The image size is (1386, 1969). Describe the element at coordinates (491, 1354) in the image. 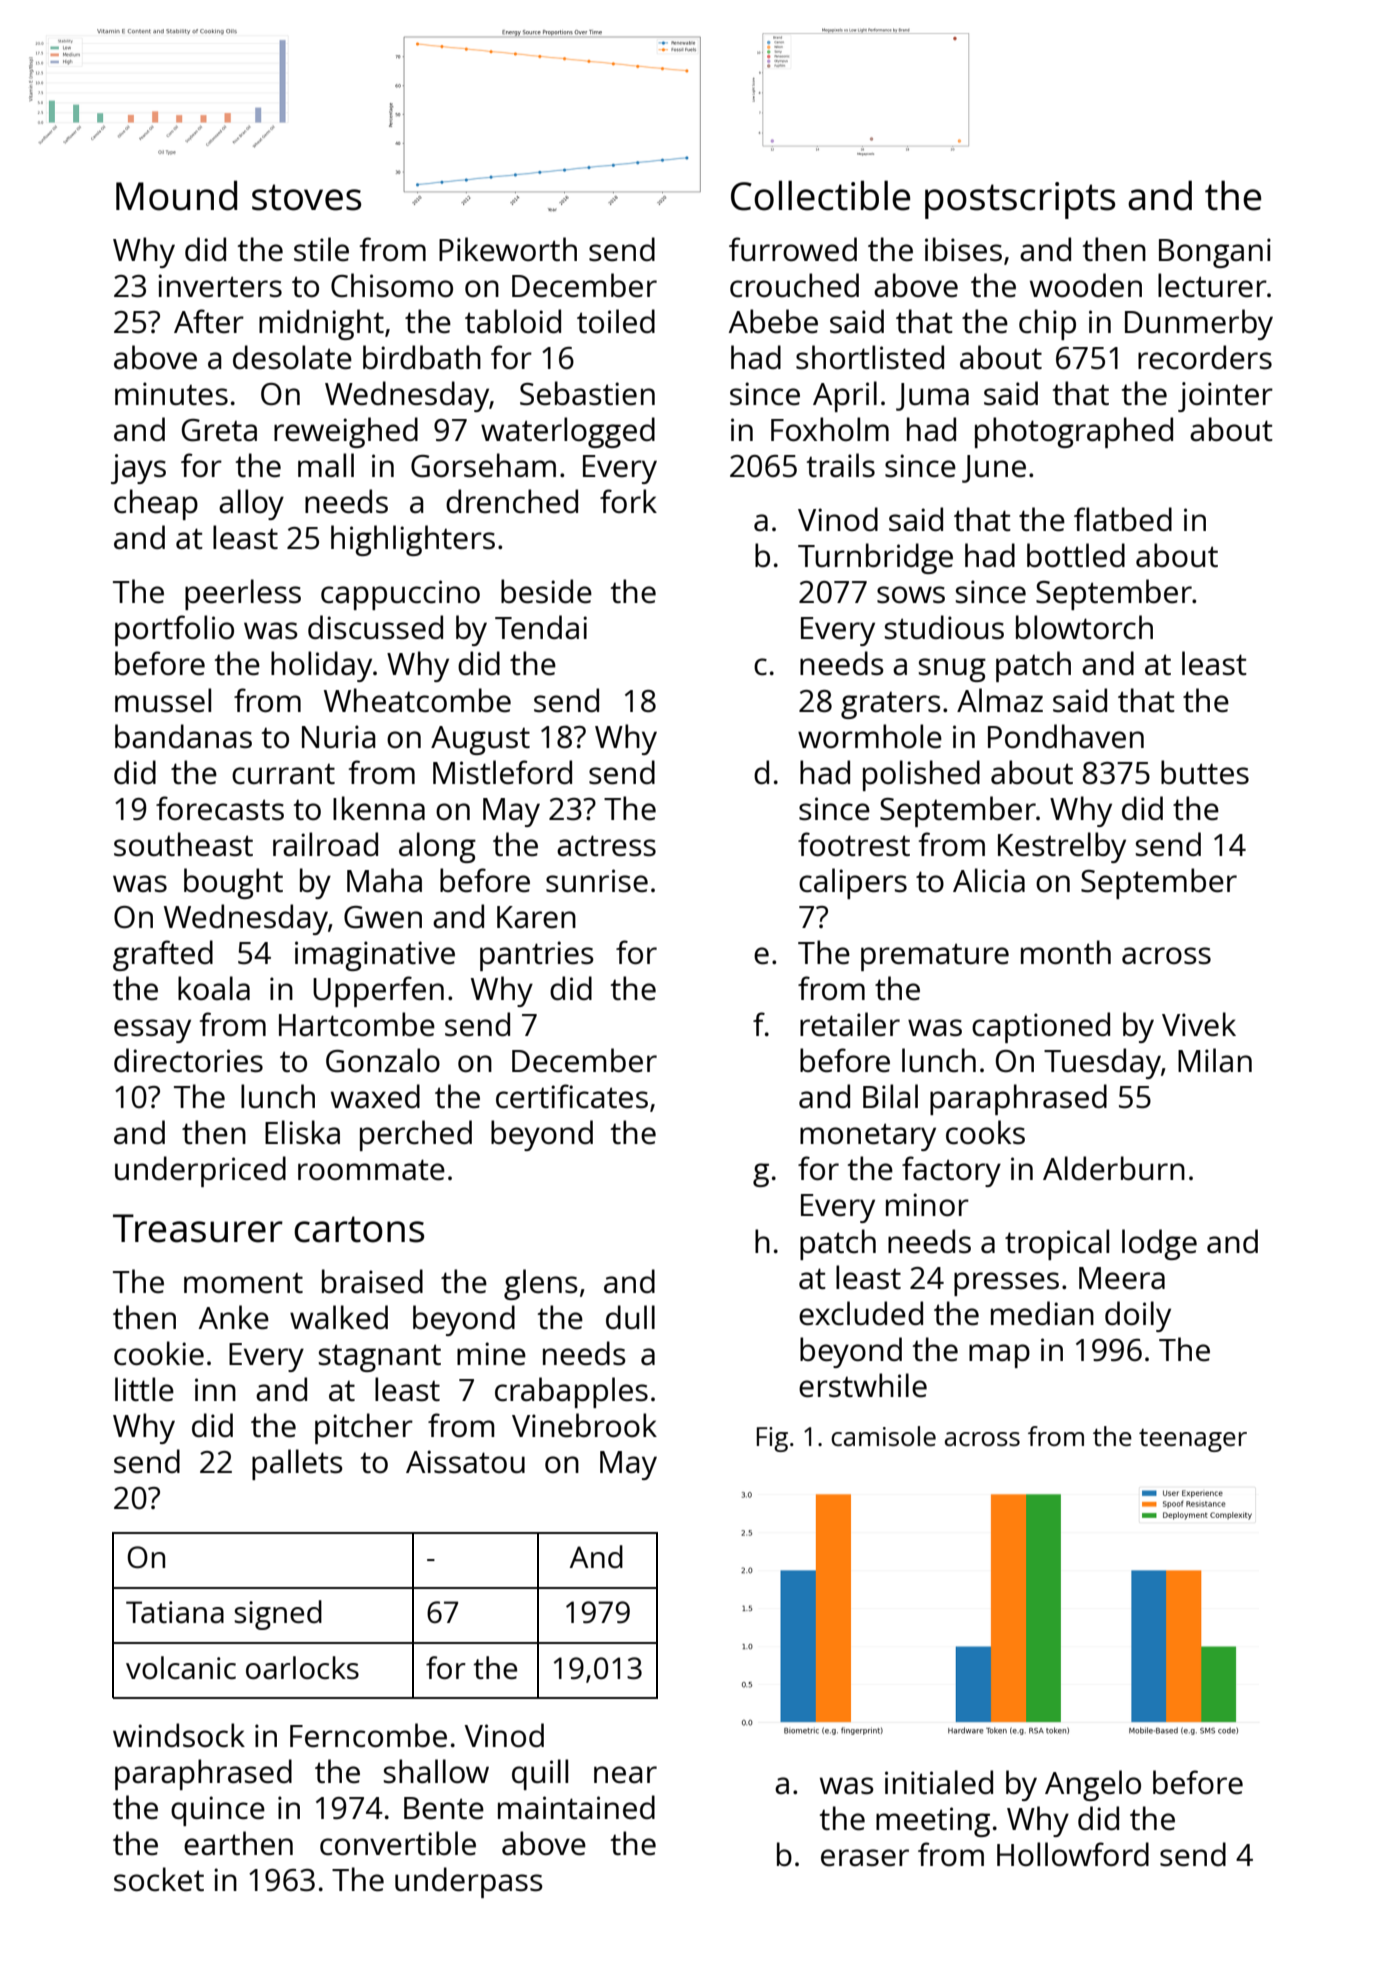

I see `mine` at that location.
